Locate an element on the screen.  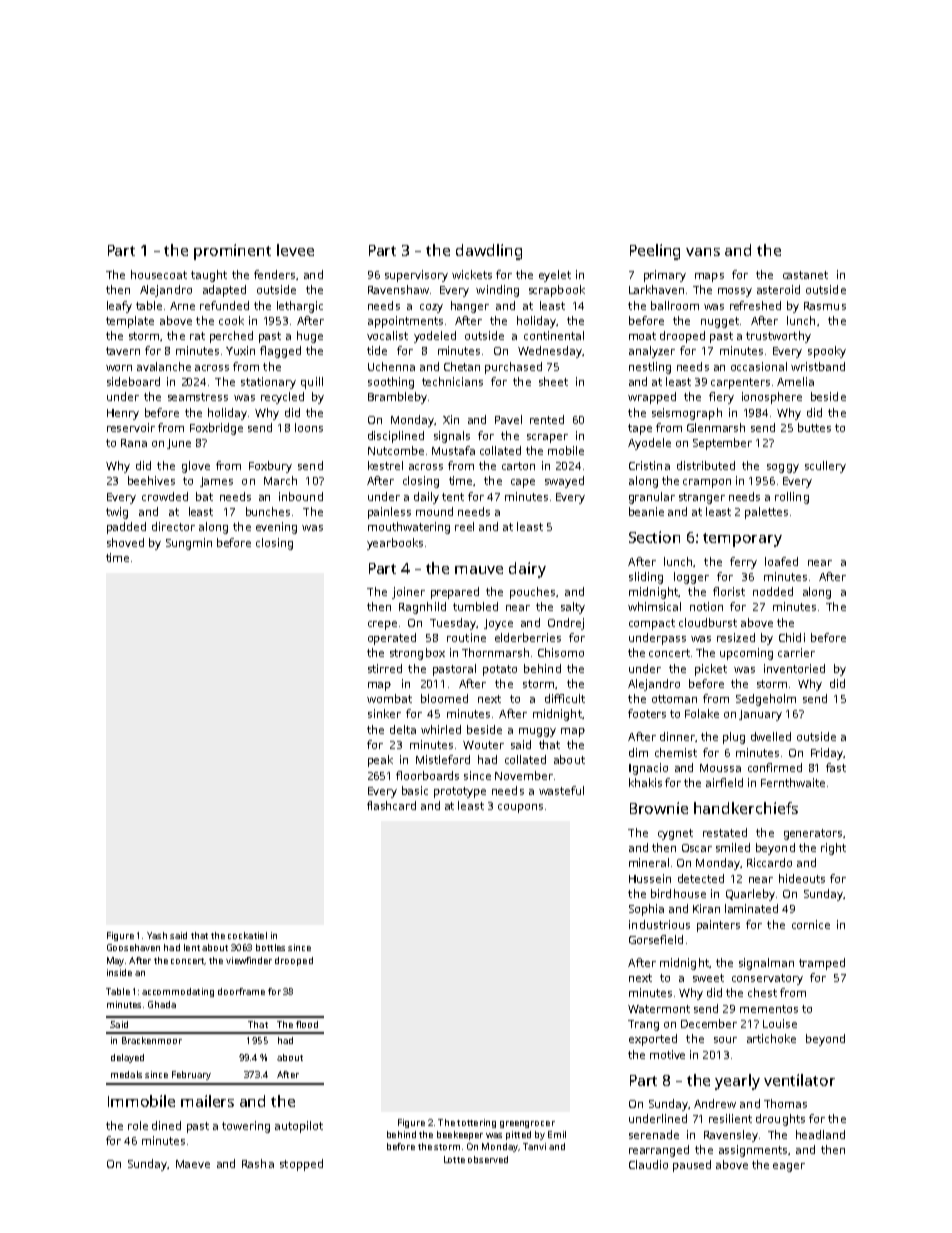
Maeve is located at coordinates (193, 1164).
